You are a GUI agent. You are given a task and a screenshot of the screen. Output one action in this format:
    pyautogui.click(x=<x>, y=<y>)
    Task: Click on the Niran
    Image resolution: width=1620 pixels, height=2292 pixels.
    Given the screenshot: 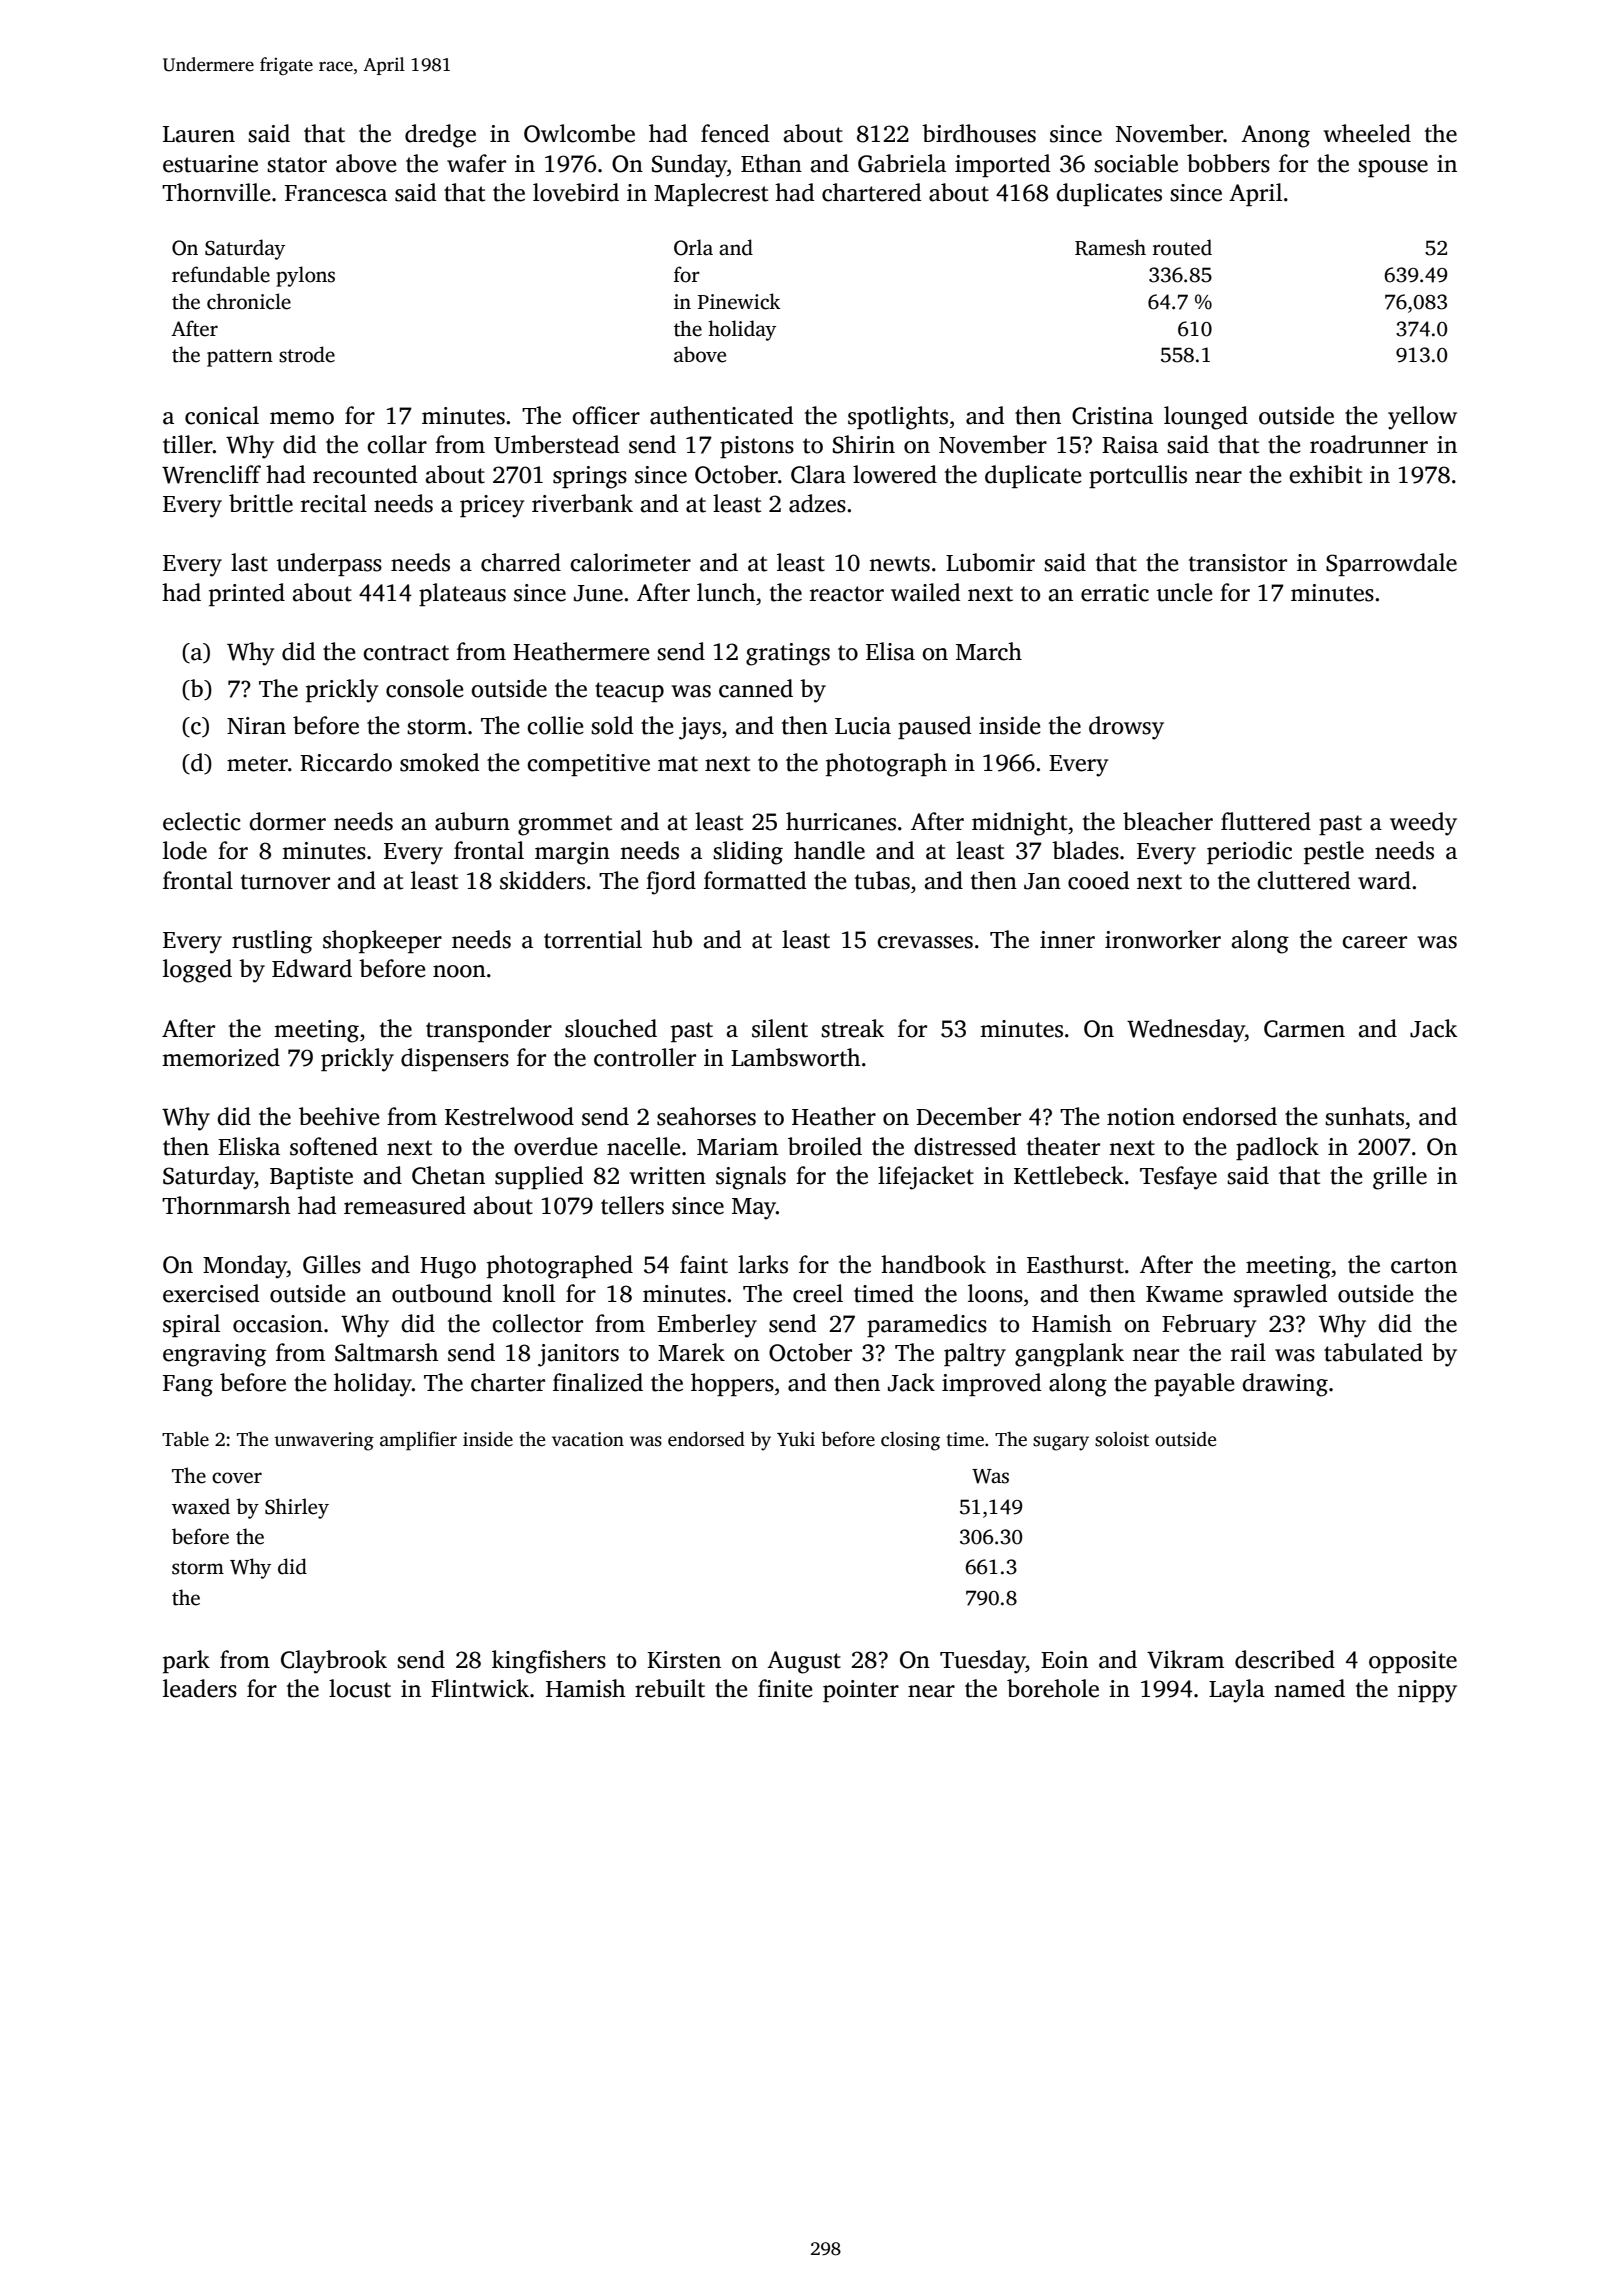 What is the action you would take?
    pyautogui.click(x=256, y=726)
